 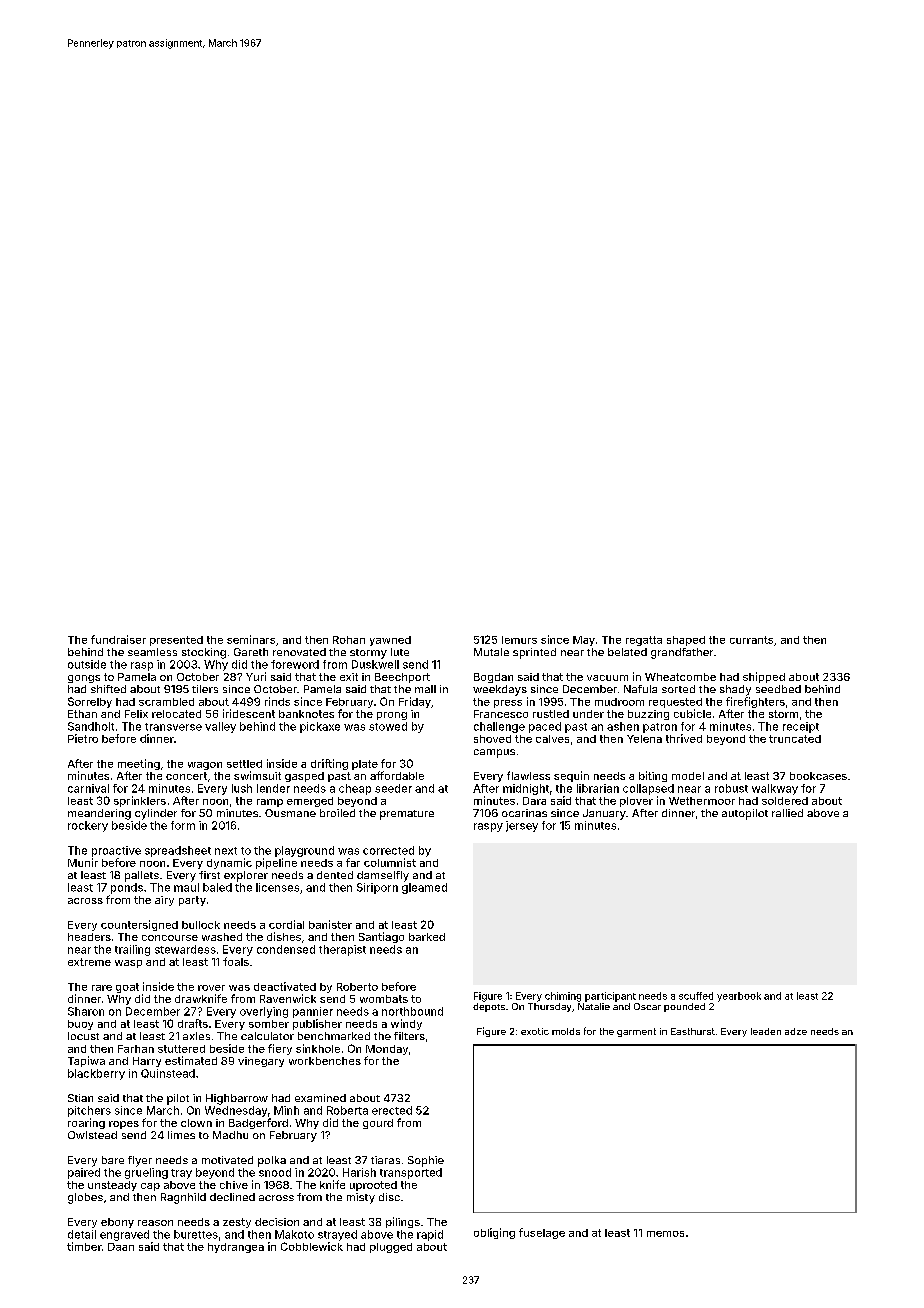 What do you see at coordinates (542, 1233) in the screenshot?
I see `fuselage` at bounding box center [542, 1233].
